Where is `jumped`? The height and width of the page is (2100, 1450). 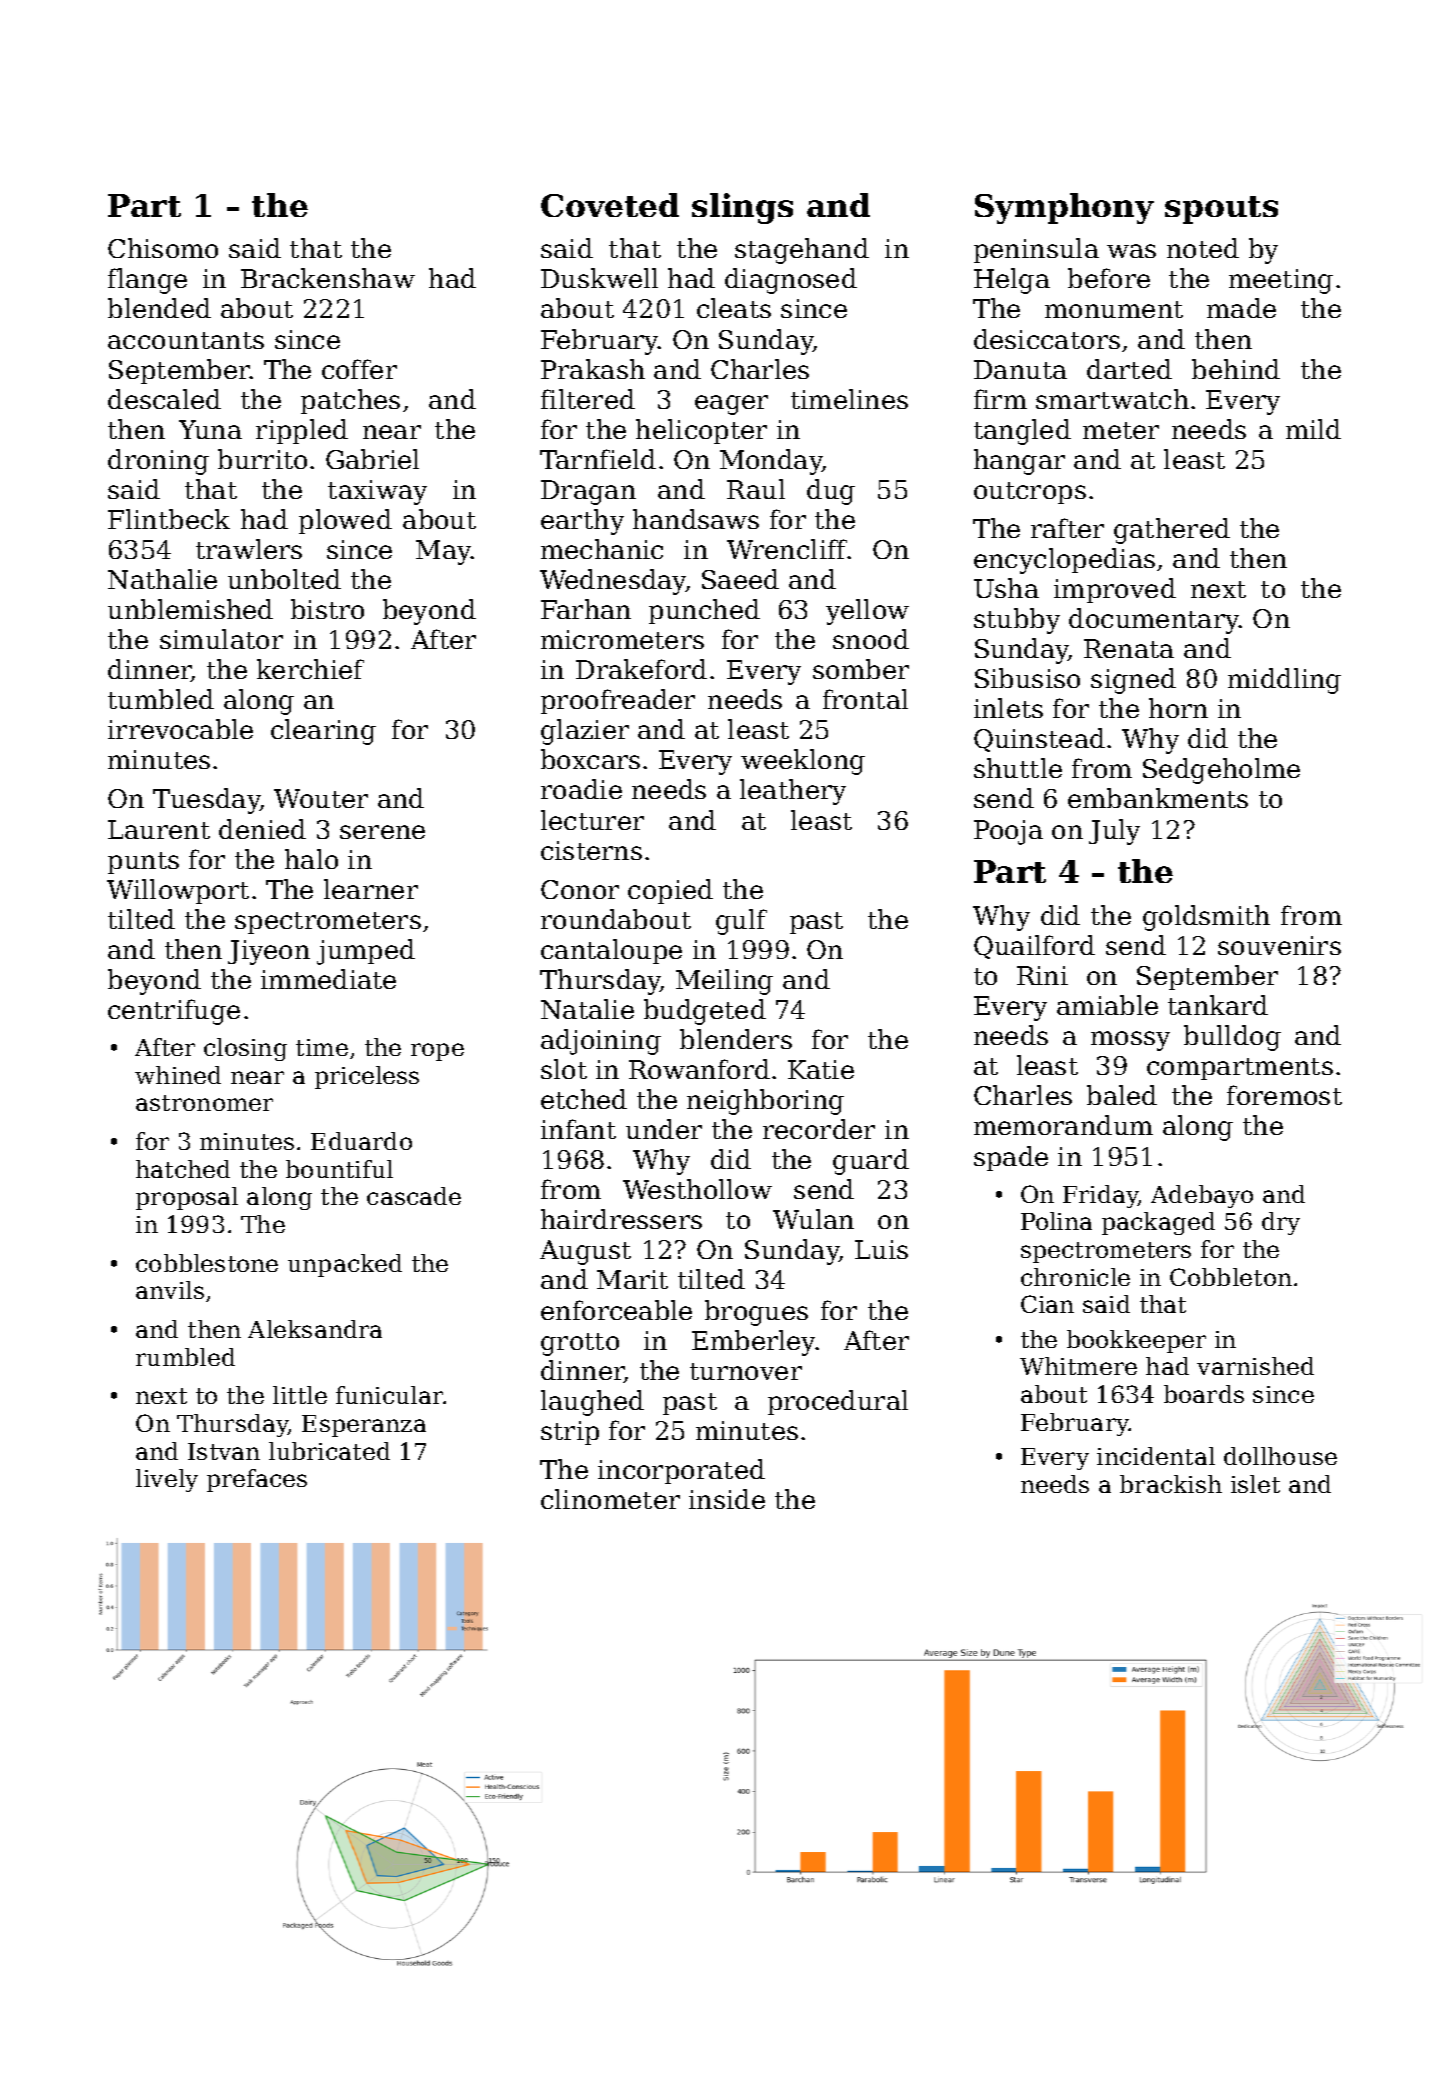 jumped is located at coordinates (366, 952).
